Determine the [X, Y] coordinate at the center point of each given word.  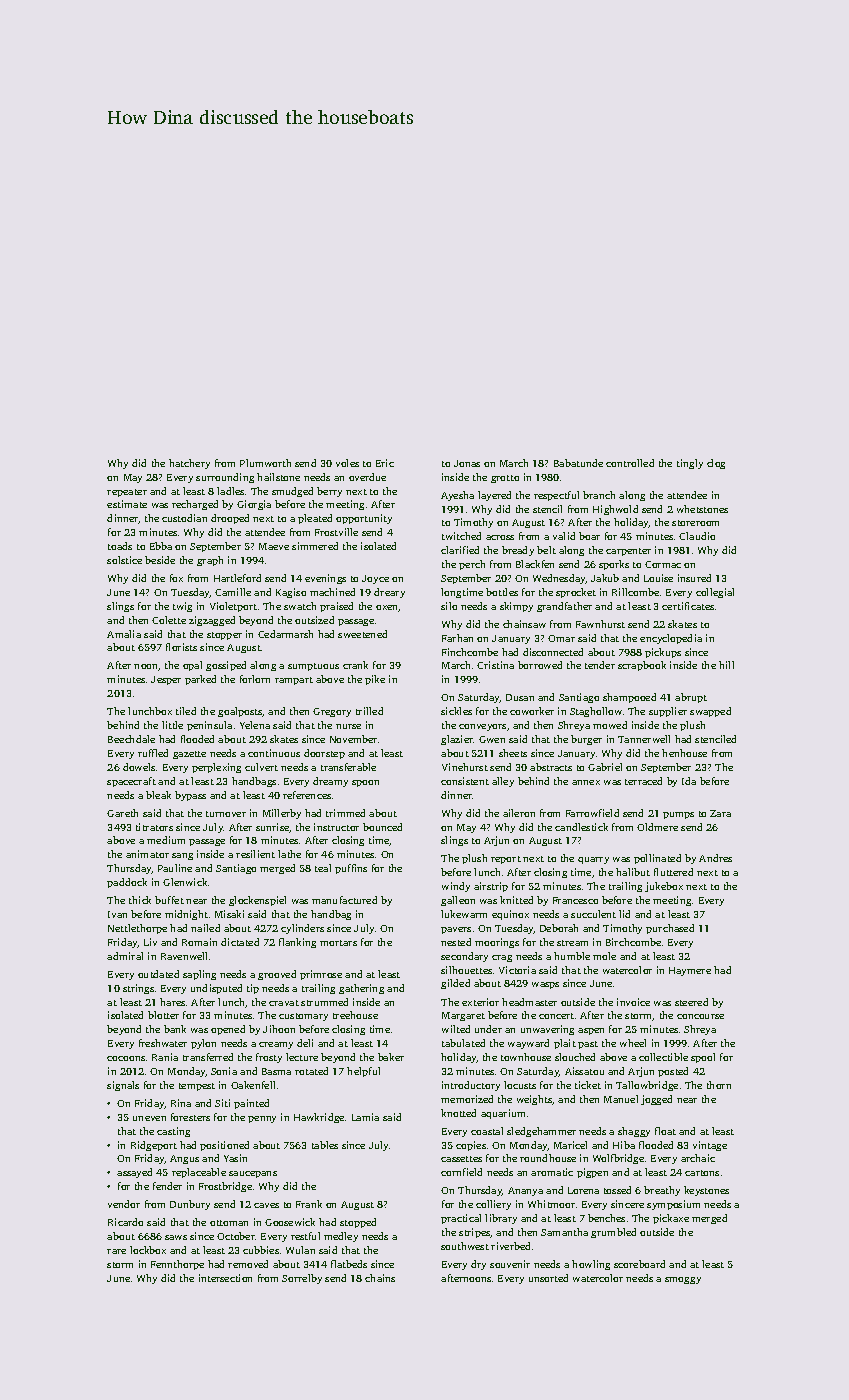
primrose [321, 975]
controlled [630, 463]
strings [138, 989]
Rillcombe [635, 592]
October [236, 1236]
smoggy [683, 1280]
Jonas [467, 463]
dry [478, 1265]
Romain [199, 942]
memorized [467, 1099]
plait [565, 1044]
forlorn [255, 679]
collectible [663, 1057]
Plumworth [265, 463]
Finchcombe [470, 652]
